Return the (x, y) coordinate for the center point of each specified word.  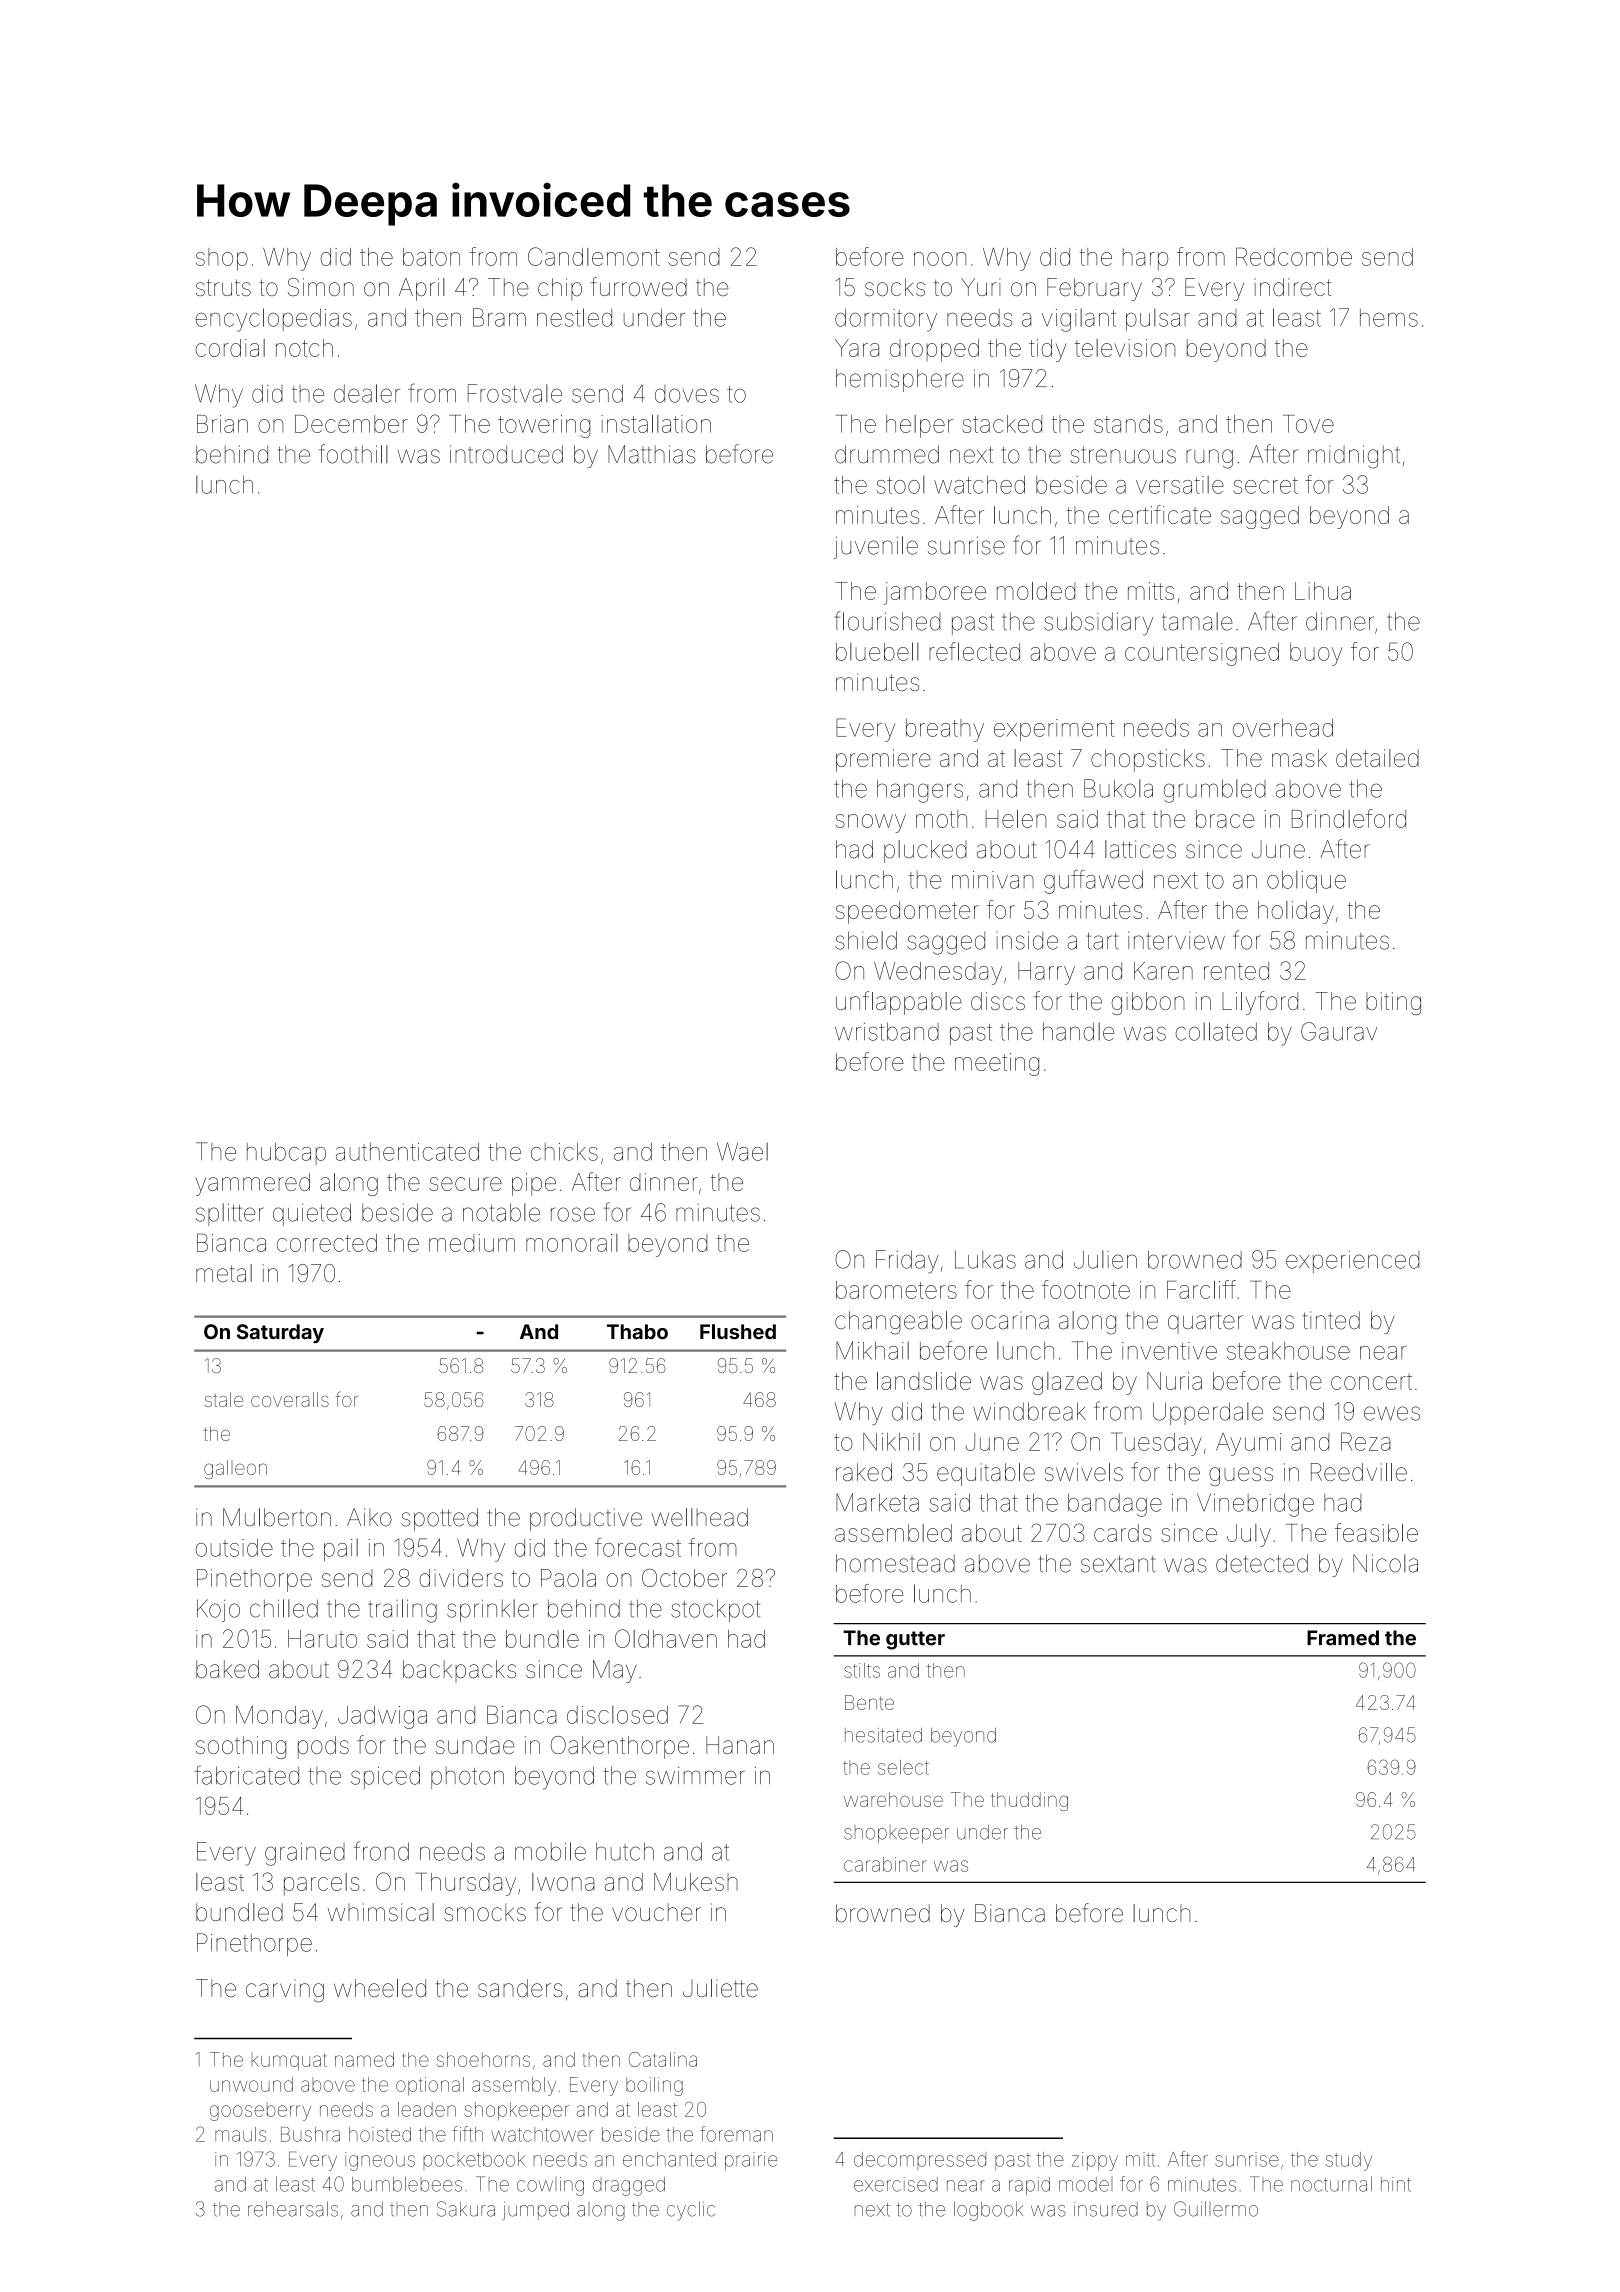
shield (866, 940)
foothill (353, 454)
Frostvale (515, 393)
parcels (321, 1884)
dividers (461, 1578)
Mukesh (696, 1882)
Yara (857, 348)
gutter (915, 1640)
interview (1176, 941)
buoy (1316, 654)
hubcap (286, 1154)
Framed (1343, 1638)
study (1349, 2161)
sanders (520, 1988)
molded (1036, 591)
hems (1389, 318)
